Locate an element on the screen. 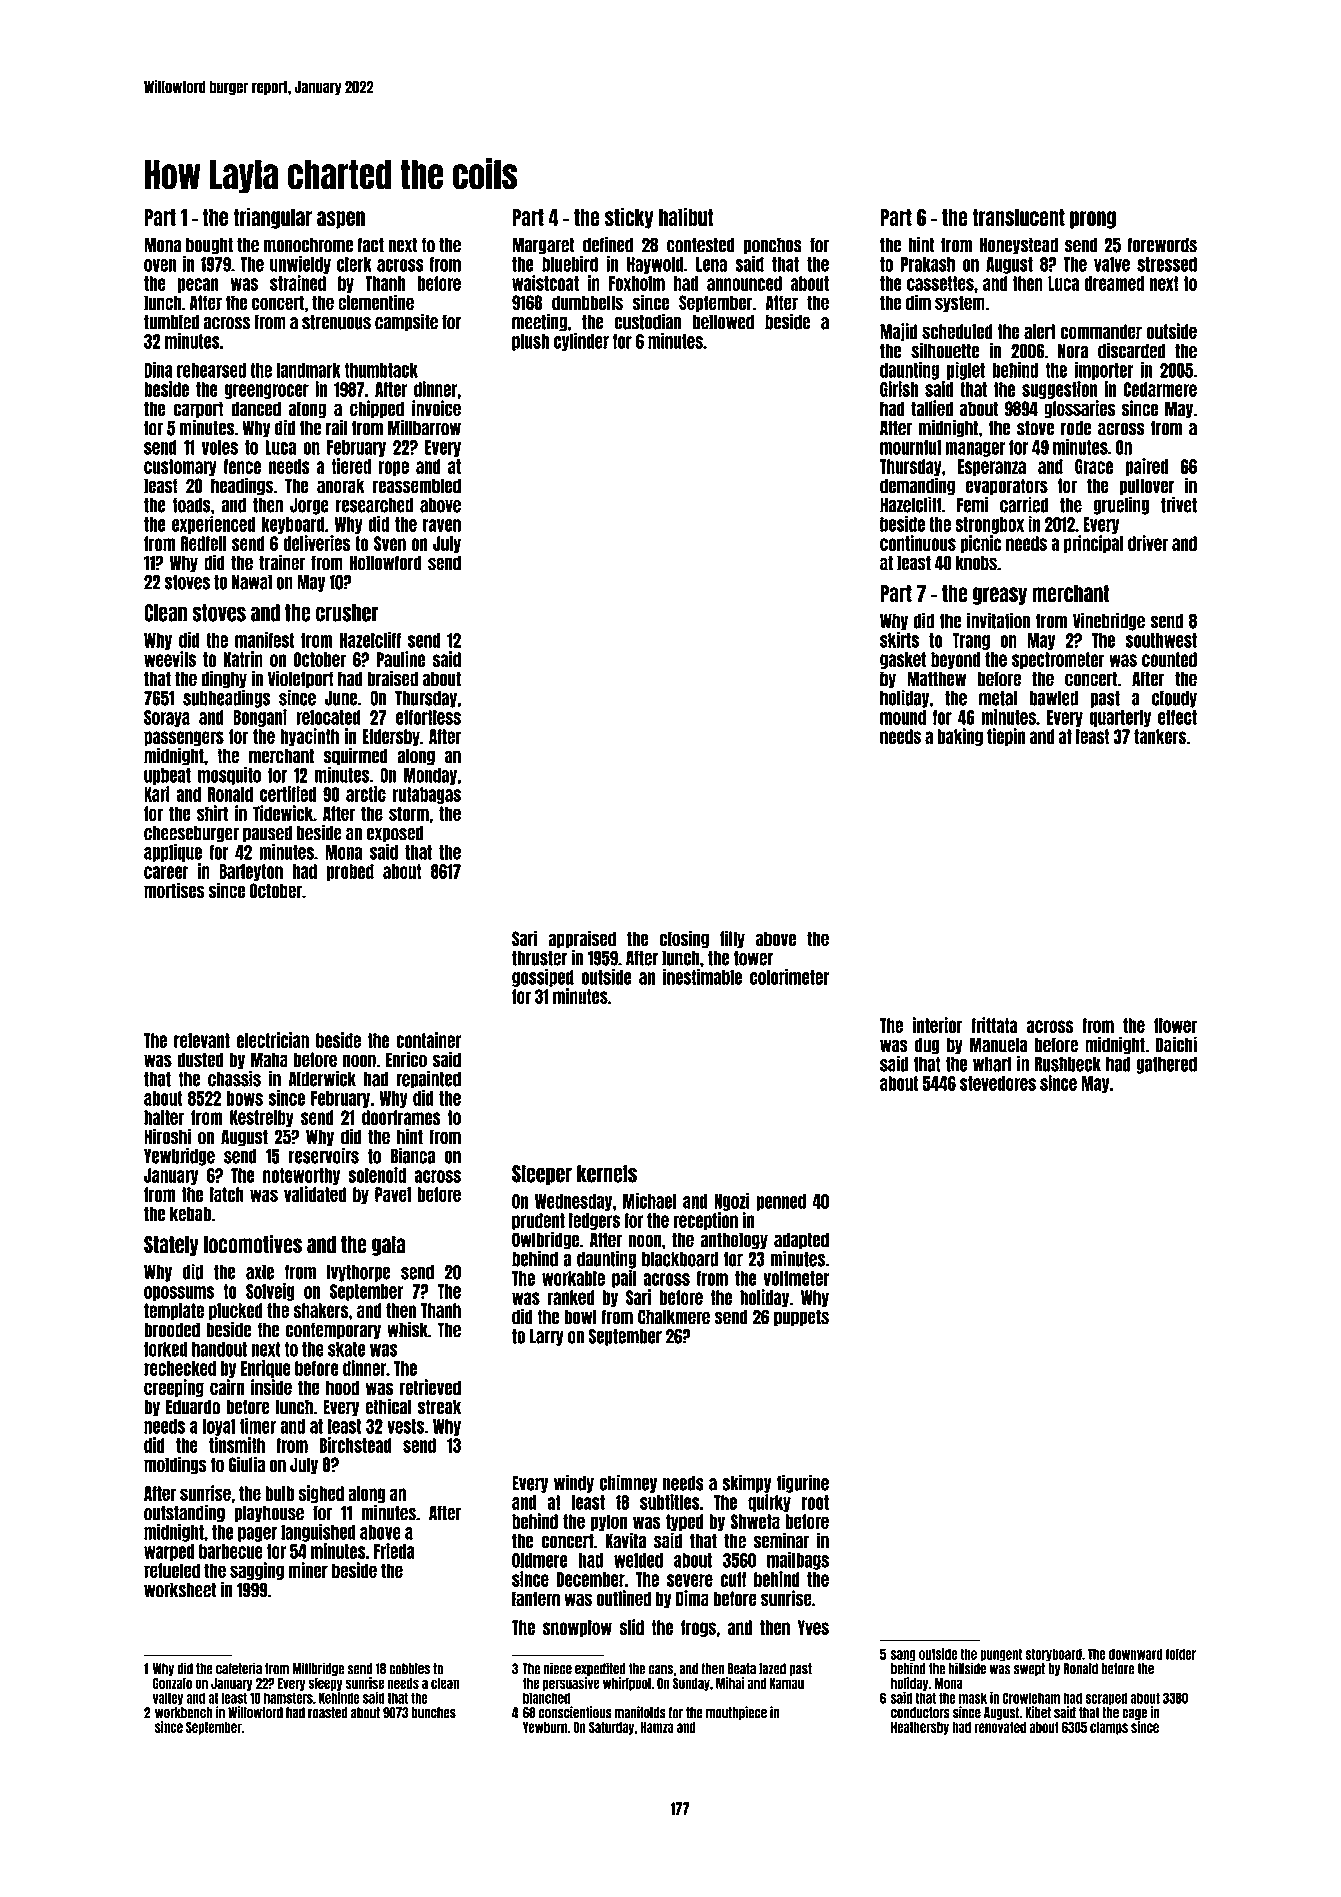 The height and width of the screenshot is (1897, 1341). gala is located at coordinates (388, 1246).
